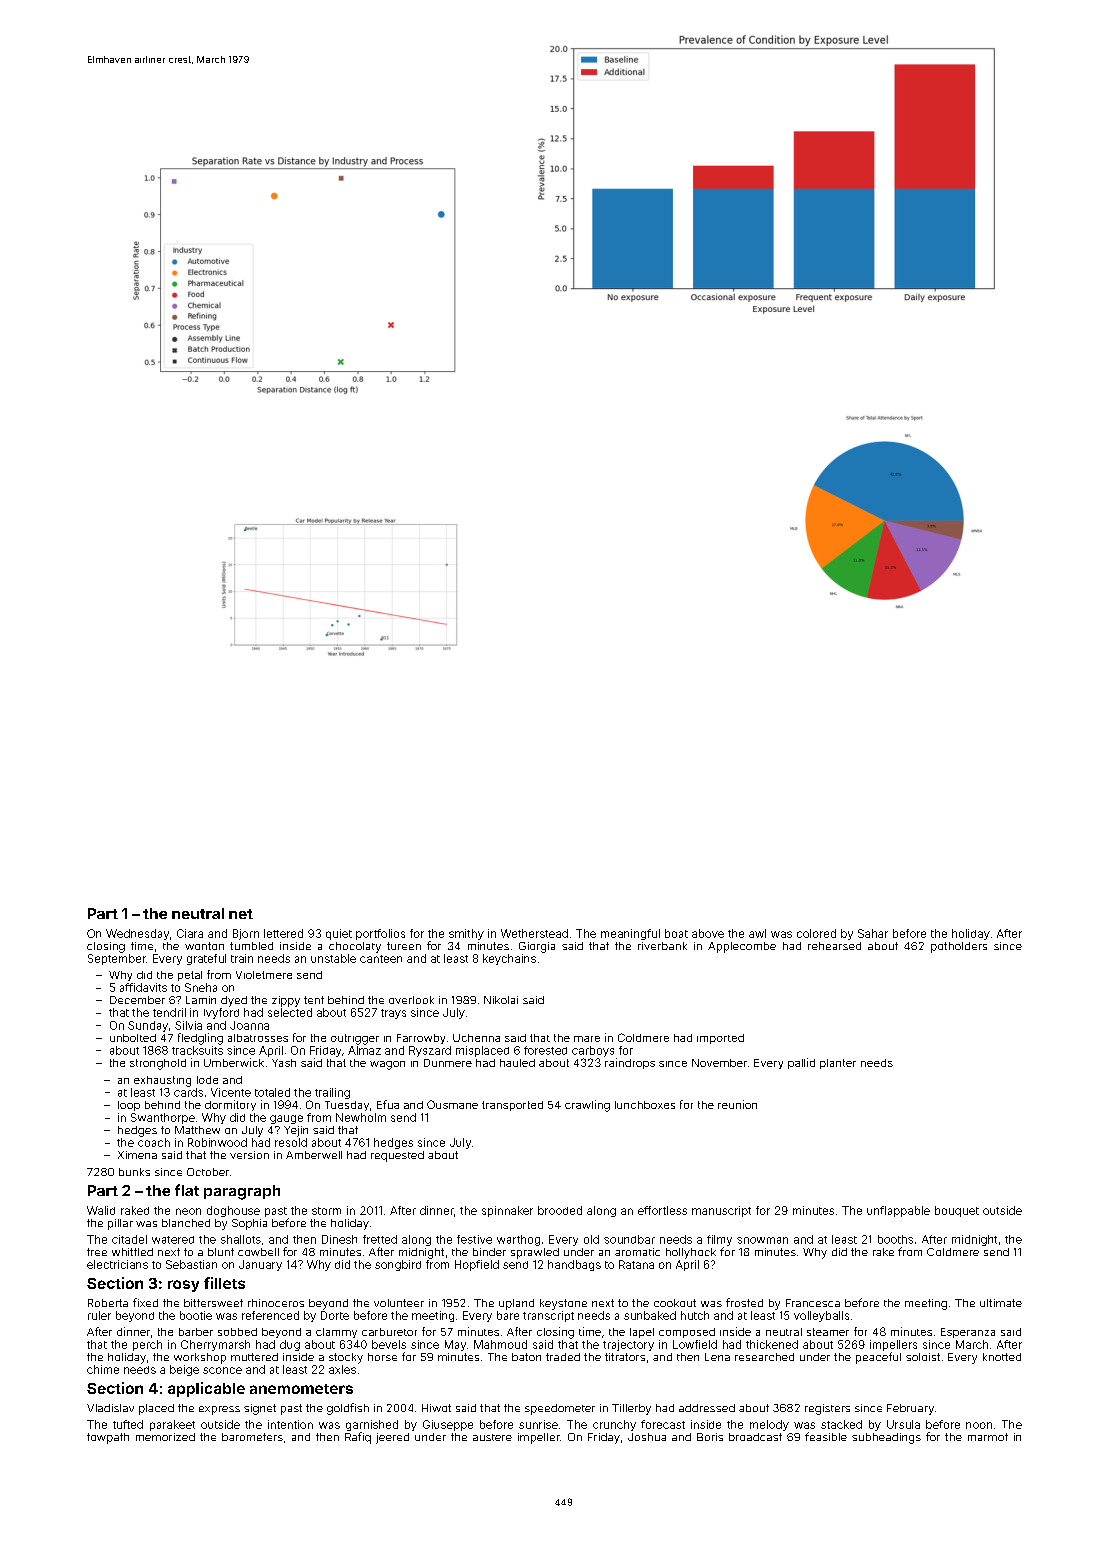  Describe the element at coordinates (828, 1332) in the screenshot. I see `steamer` at that location.
